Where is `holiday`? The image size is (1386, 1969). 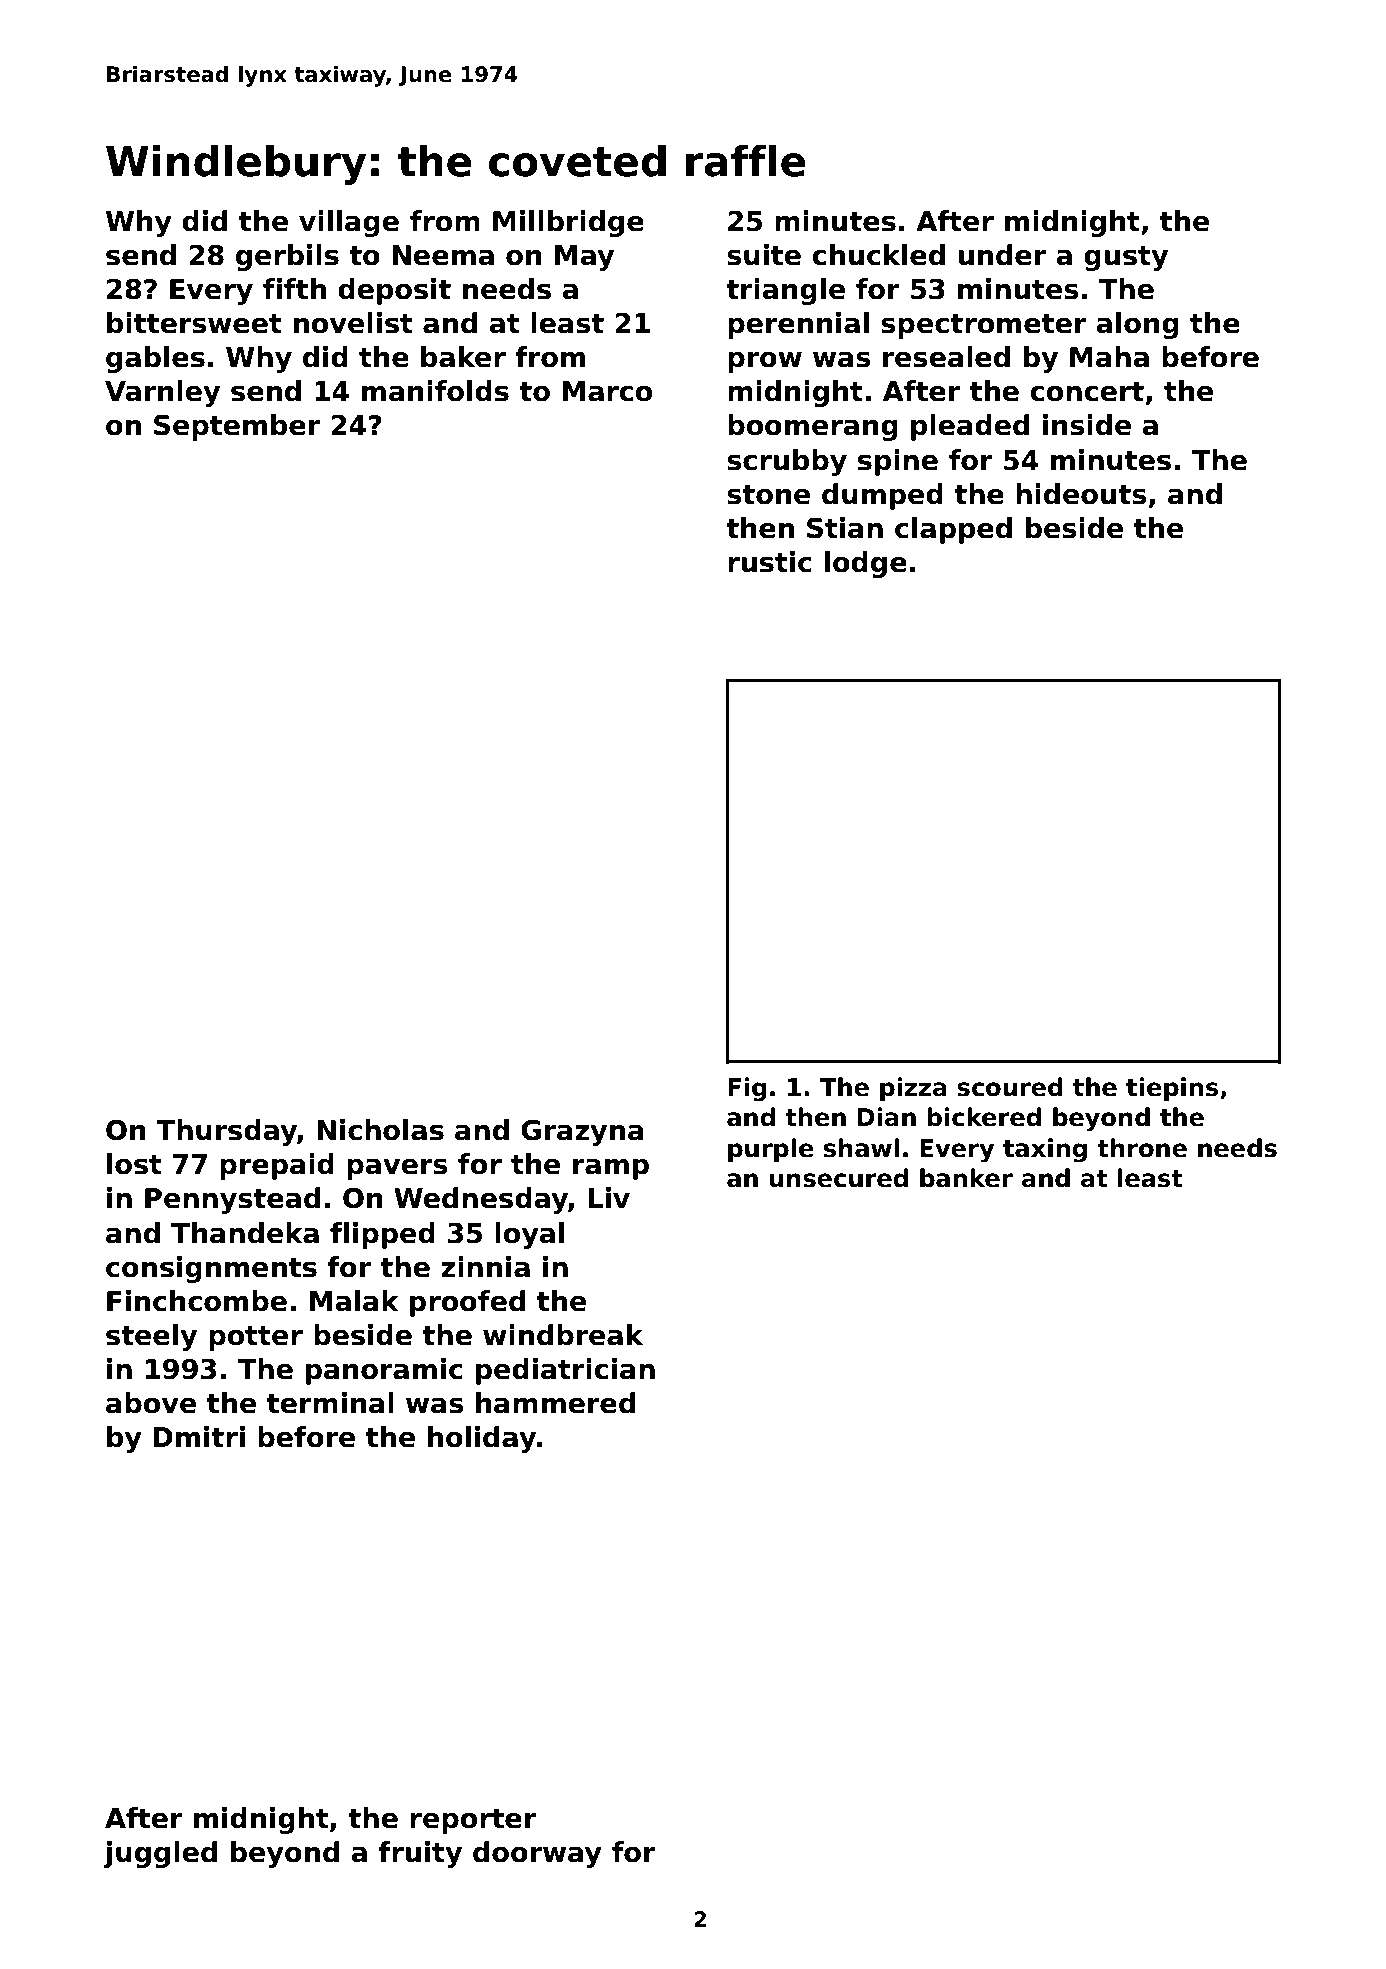
holiday is located at coordinates (482, 1439).
